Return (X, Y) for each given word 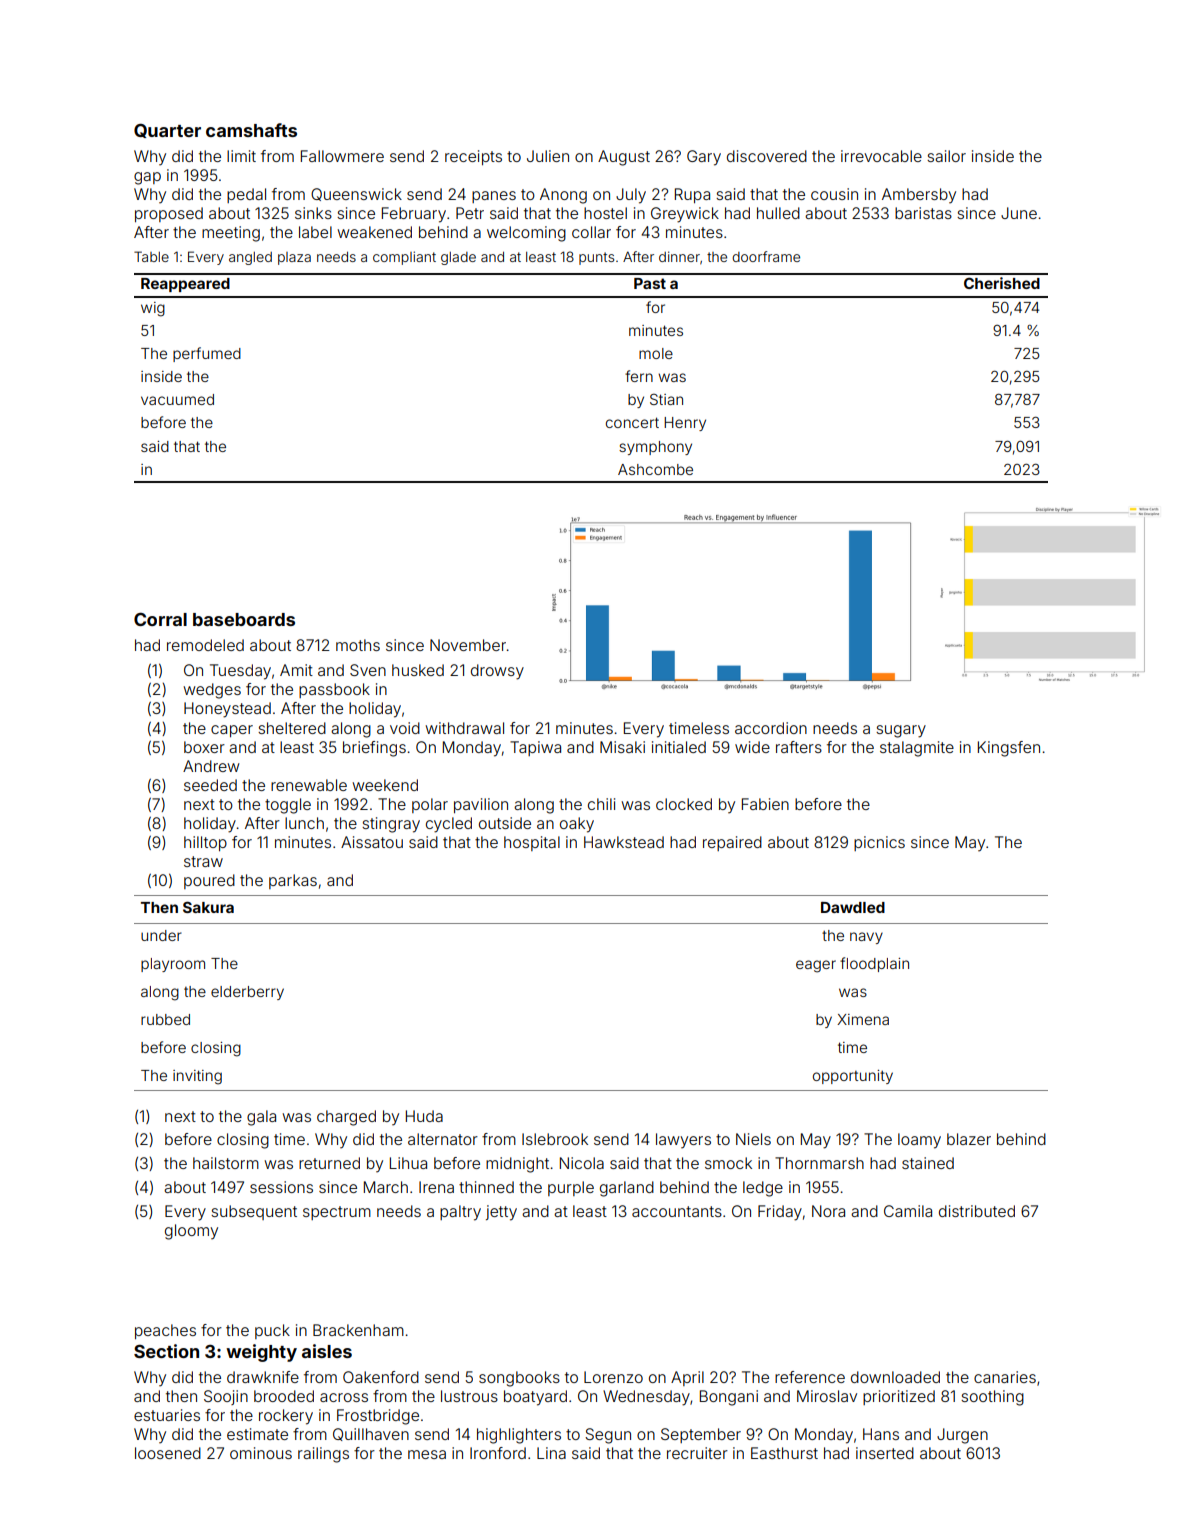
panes (494, 197)
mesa (427, 1454)
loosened (168, 1453)
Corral (160, 619)
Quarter (167, 131)
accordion (771, 728)
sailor (946, 156)
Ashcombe (655, 469)
